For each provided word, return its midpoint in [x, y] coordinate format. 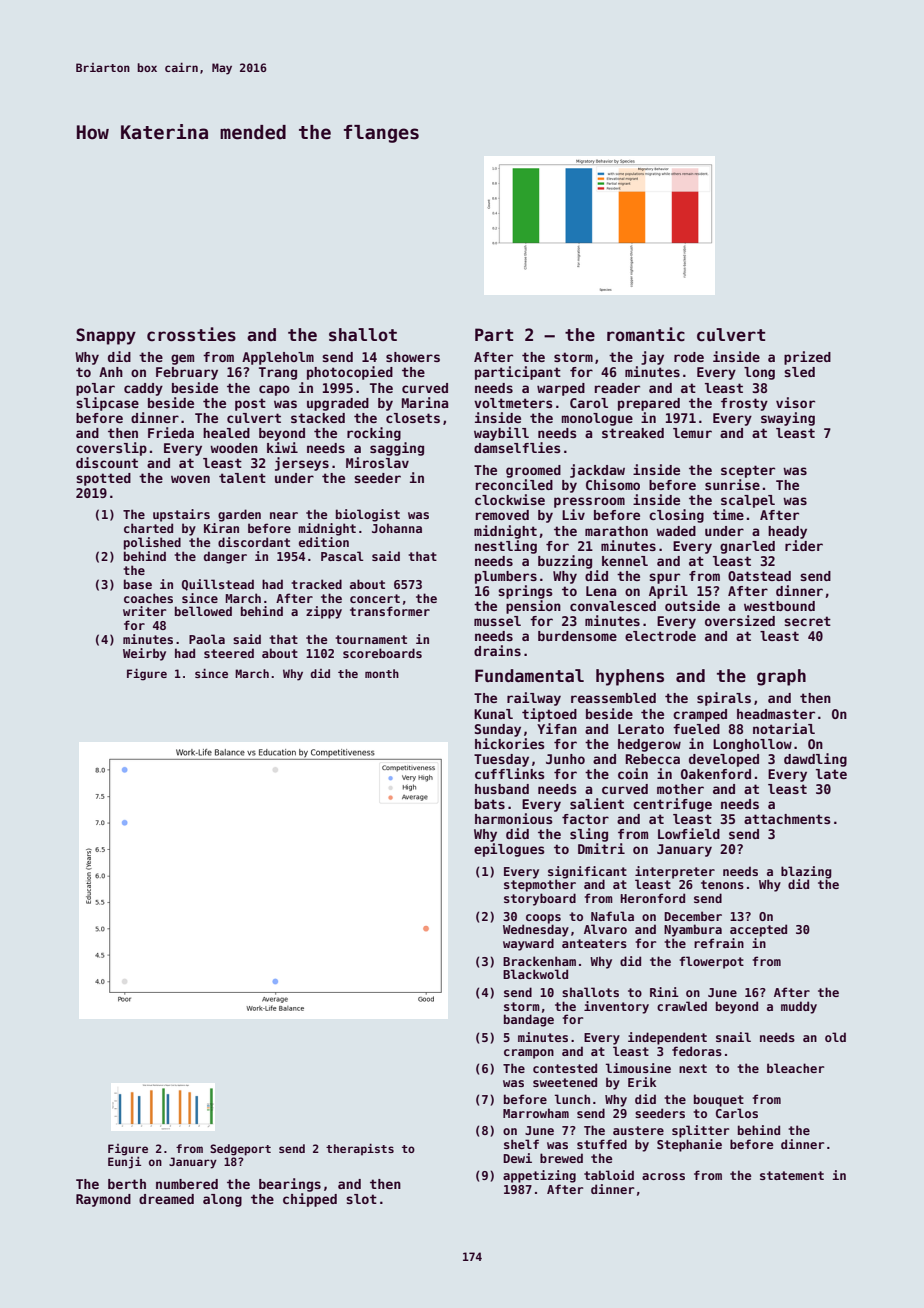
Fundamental [529, 676]
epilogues [509, 850]
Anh [111, 372]
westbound [779, 606]
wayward [528, 944]
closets [413, 418]
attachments [787, 819]
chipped [310, 1200]
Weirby [144, 654]
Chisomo [613, 484]
